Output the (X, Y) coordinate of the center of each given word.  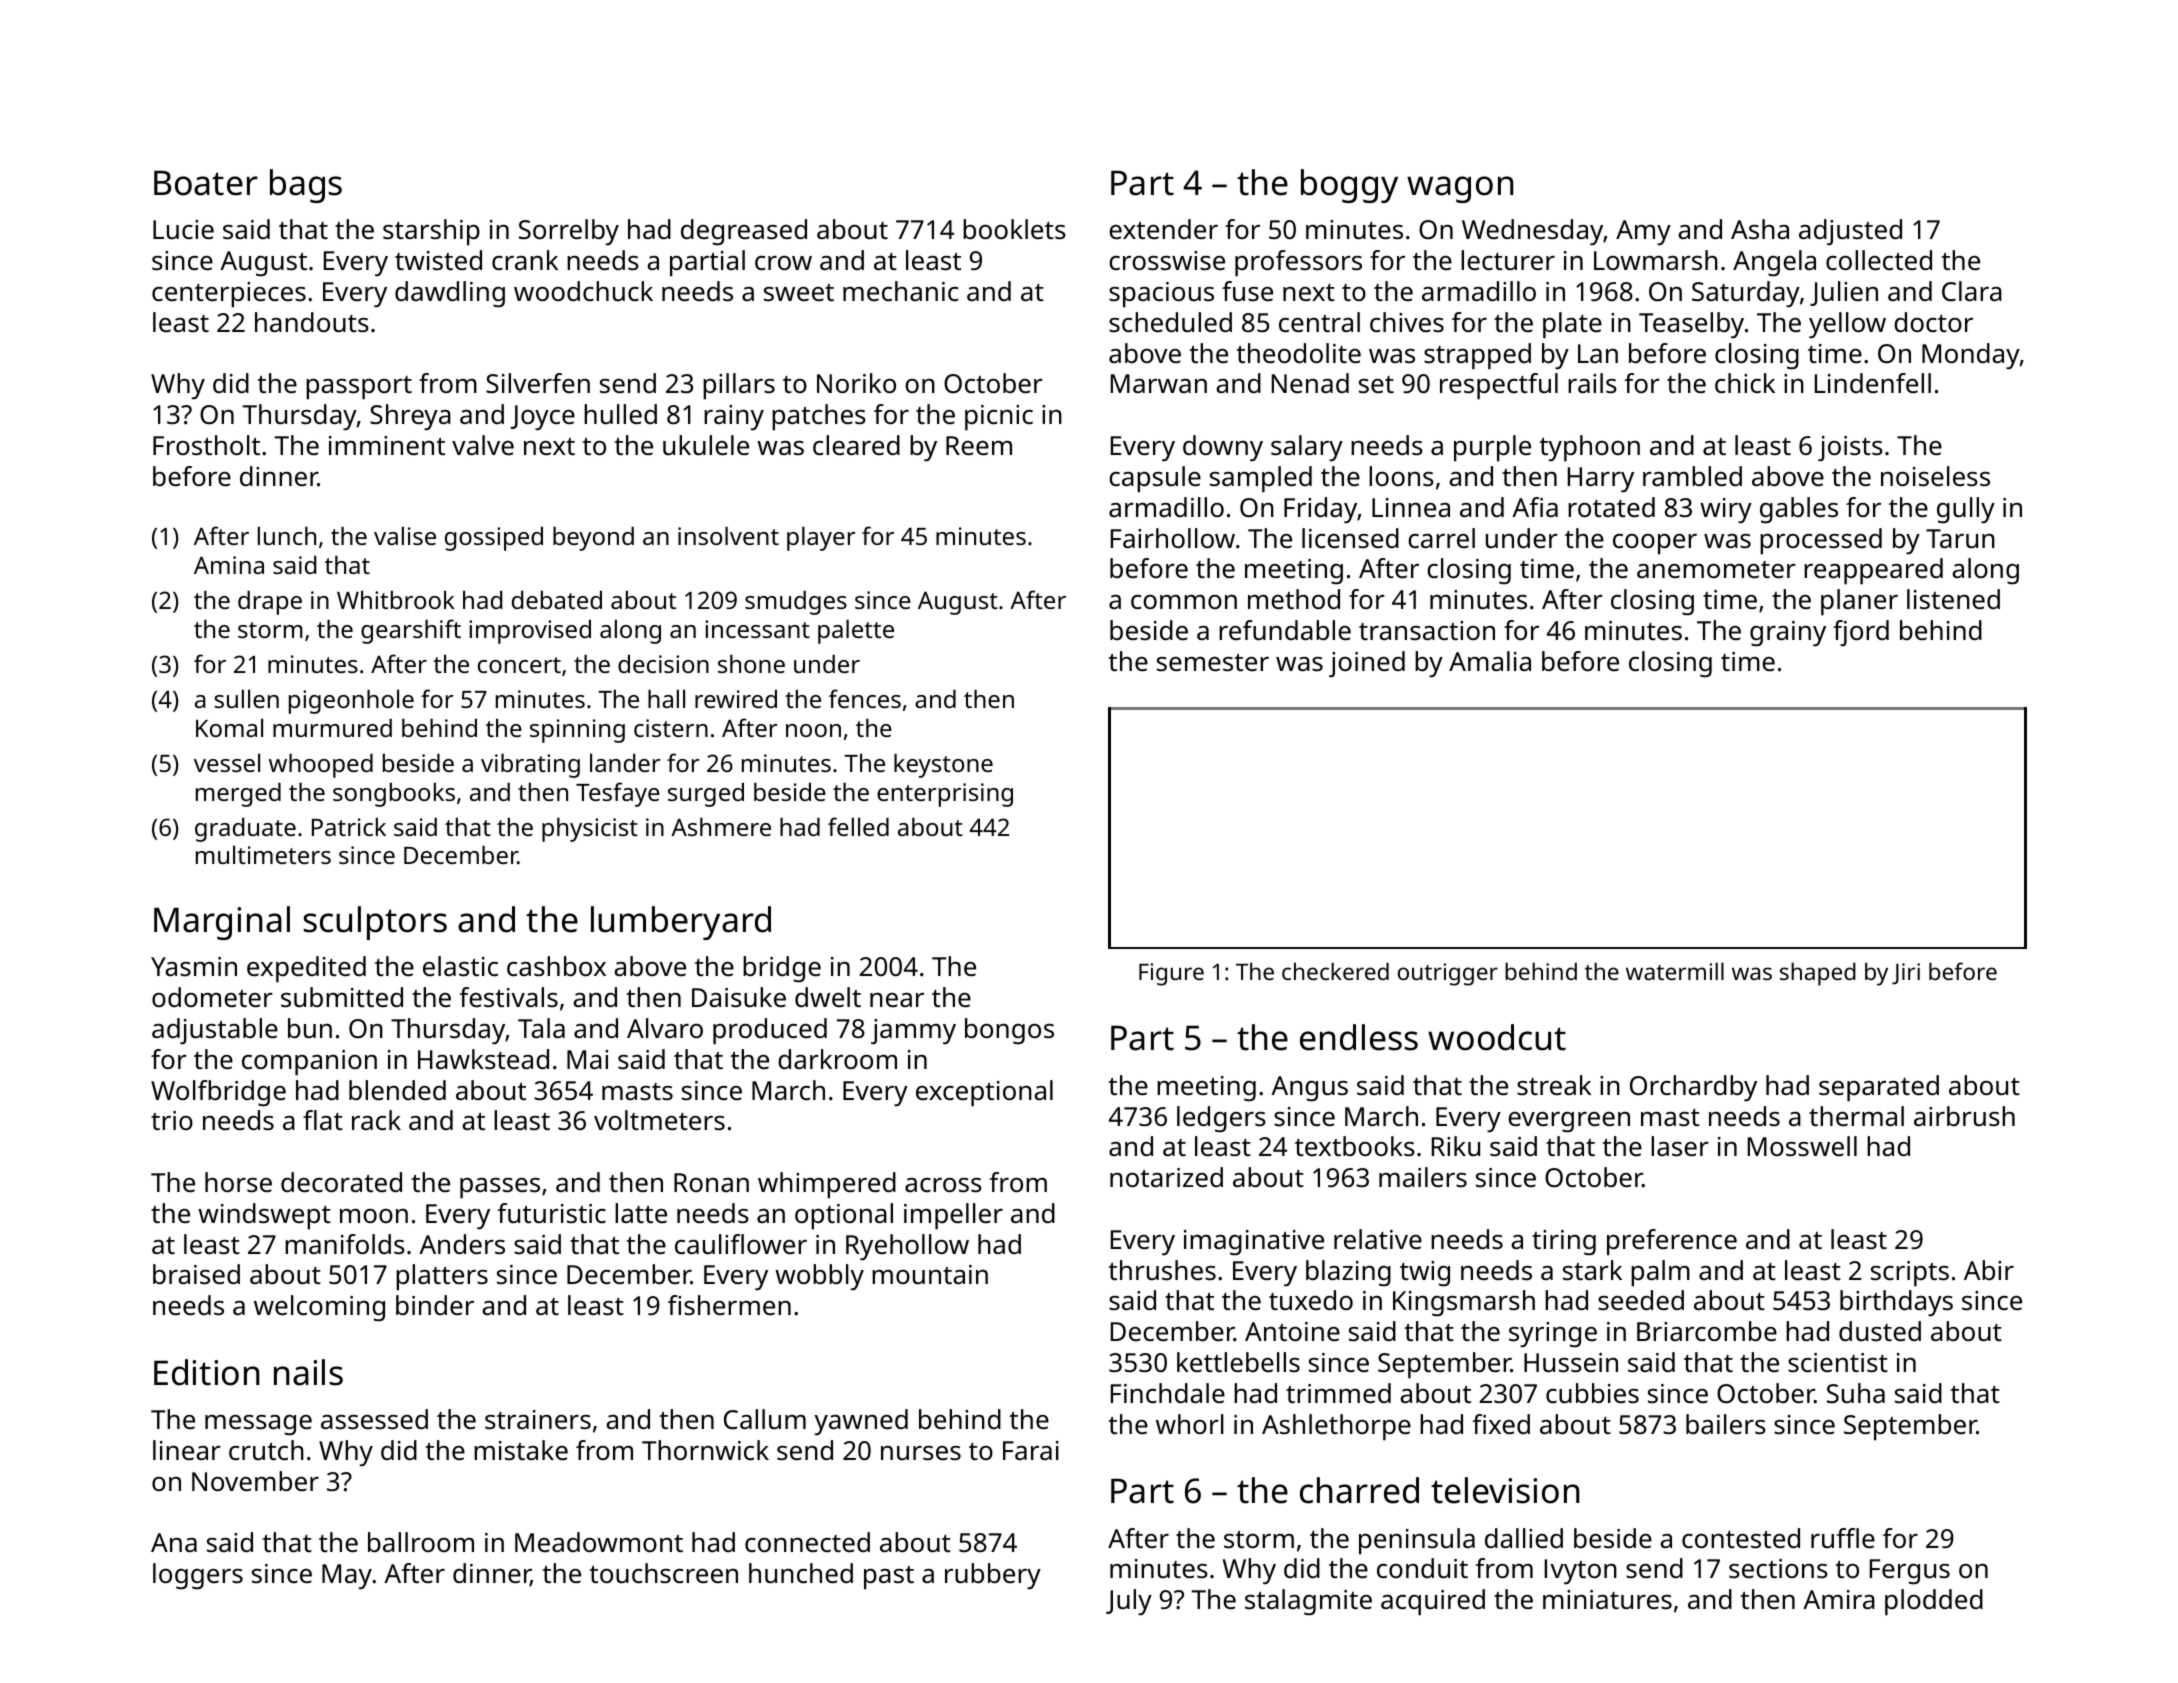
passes (500, 1188)
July (1129, 1602)
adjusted (1850, 232)
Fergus (1910, 1572)
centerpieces (229, 295)
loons (1401, 476)
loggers (198, 1576)
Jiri (1906, 974)
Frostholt (206, 445)
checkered (1335, 971)
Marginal (222, 923)
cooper (1655, 544)
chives (1407, 322)
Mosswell (1802, 1146)
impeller (953, 1216)
